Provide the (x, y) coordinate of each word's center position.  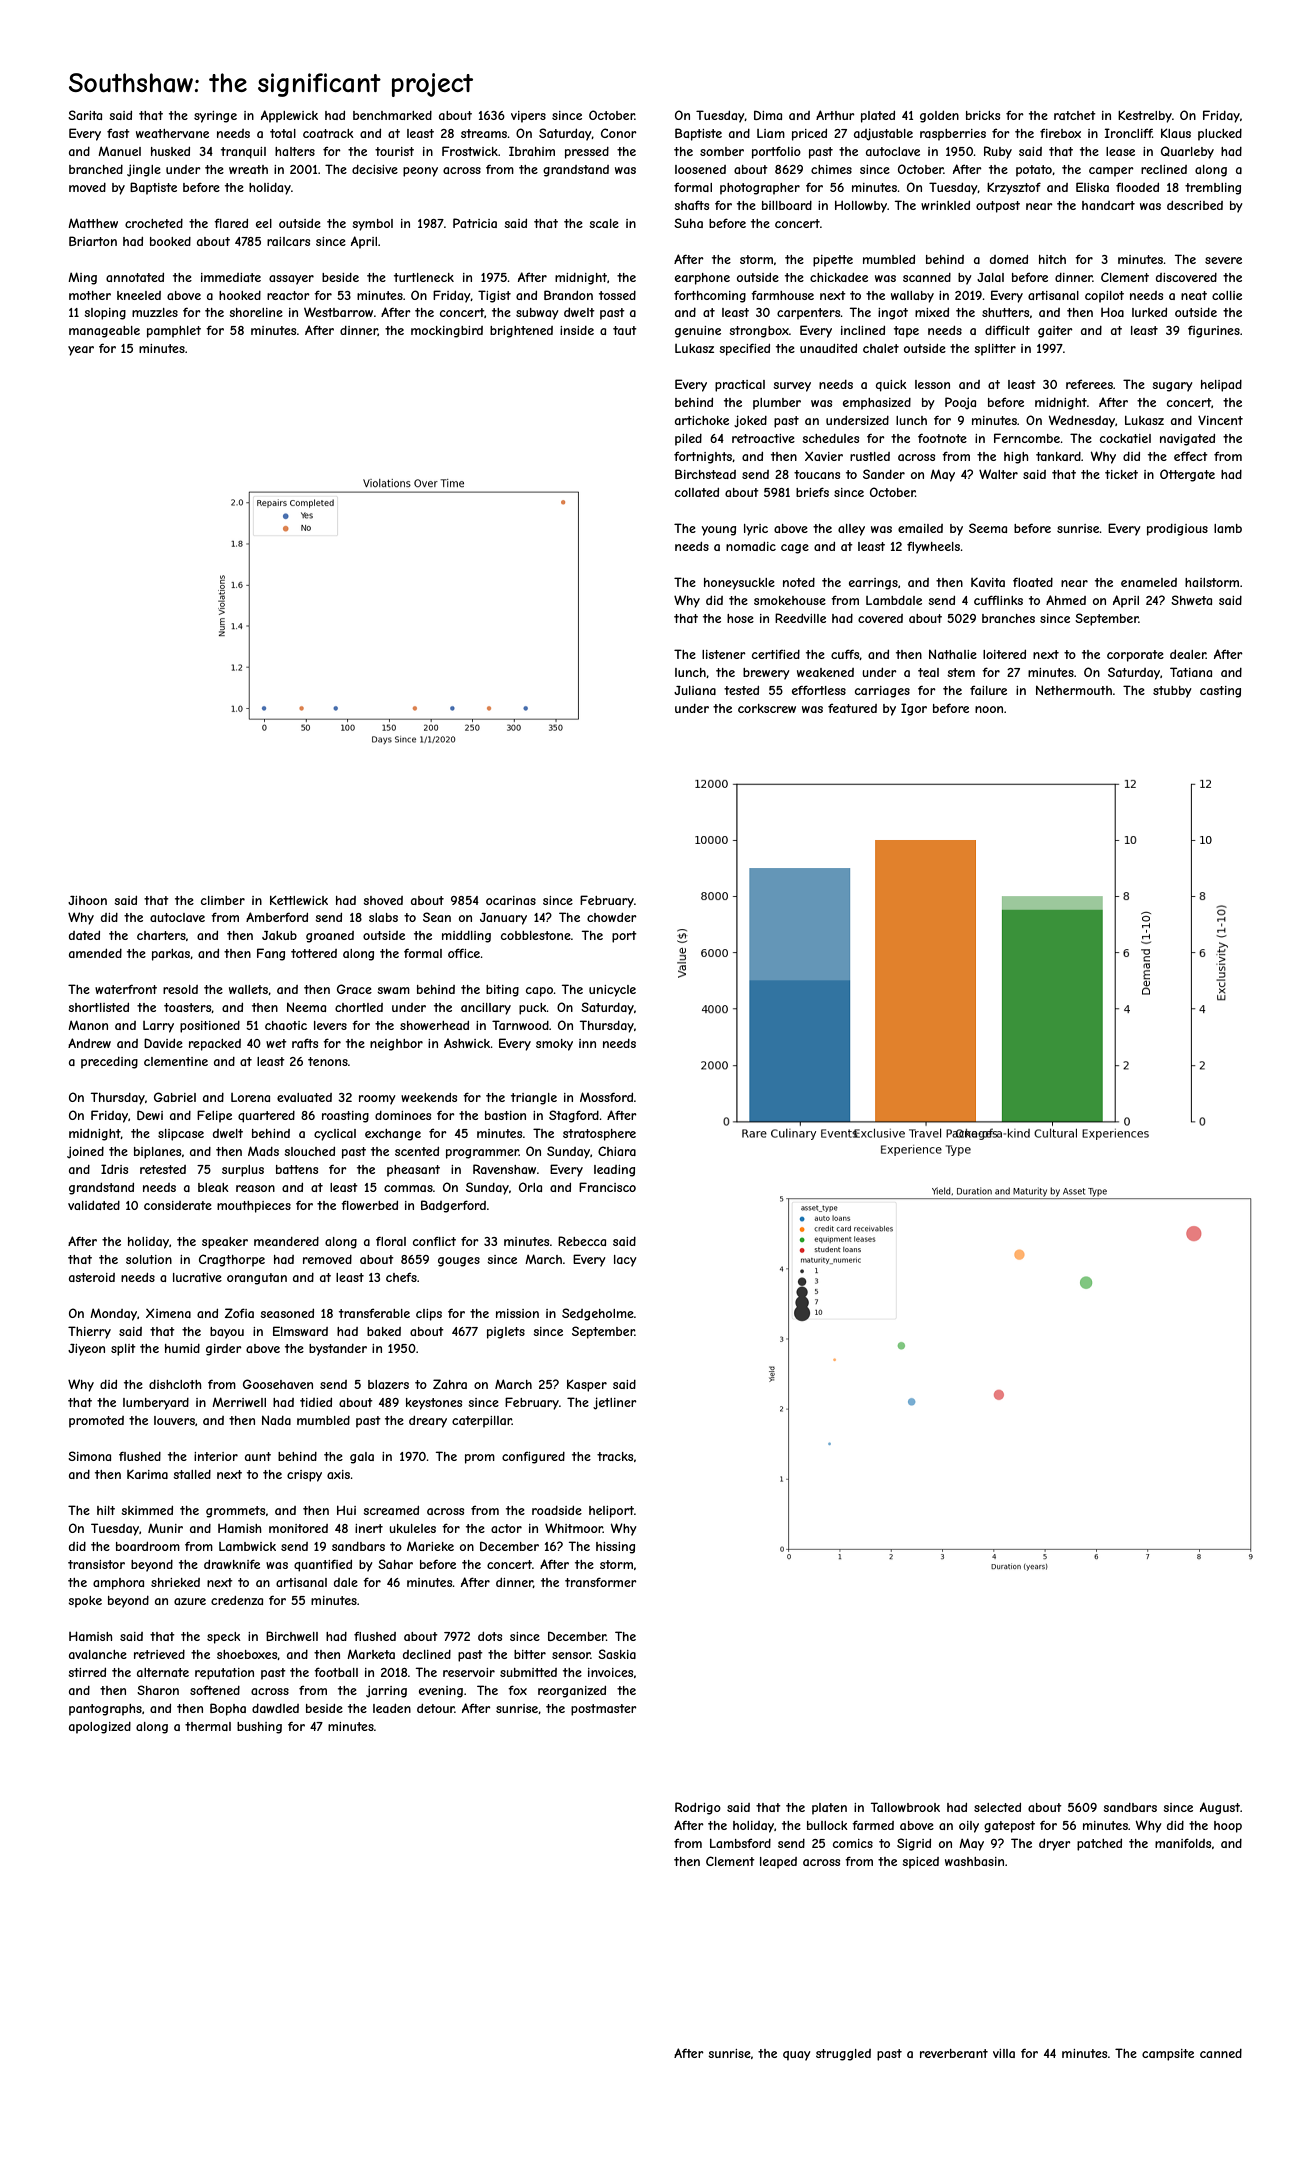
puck (533, 1009)
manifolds (1183, 1843)
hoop (1228, 1827)
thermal (208, 1726)
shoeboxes (247, 1655)
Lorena (250, 1097)
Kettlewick (299, 900)
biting (502, 991)
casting (1220, 692)
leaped (778, 1863)
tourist (394, 151)
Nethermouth (1074, 690)
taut (625, 330)
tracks (615, 1456)
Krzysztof (1014, 188)
